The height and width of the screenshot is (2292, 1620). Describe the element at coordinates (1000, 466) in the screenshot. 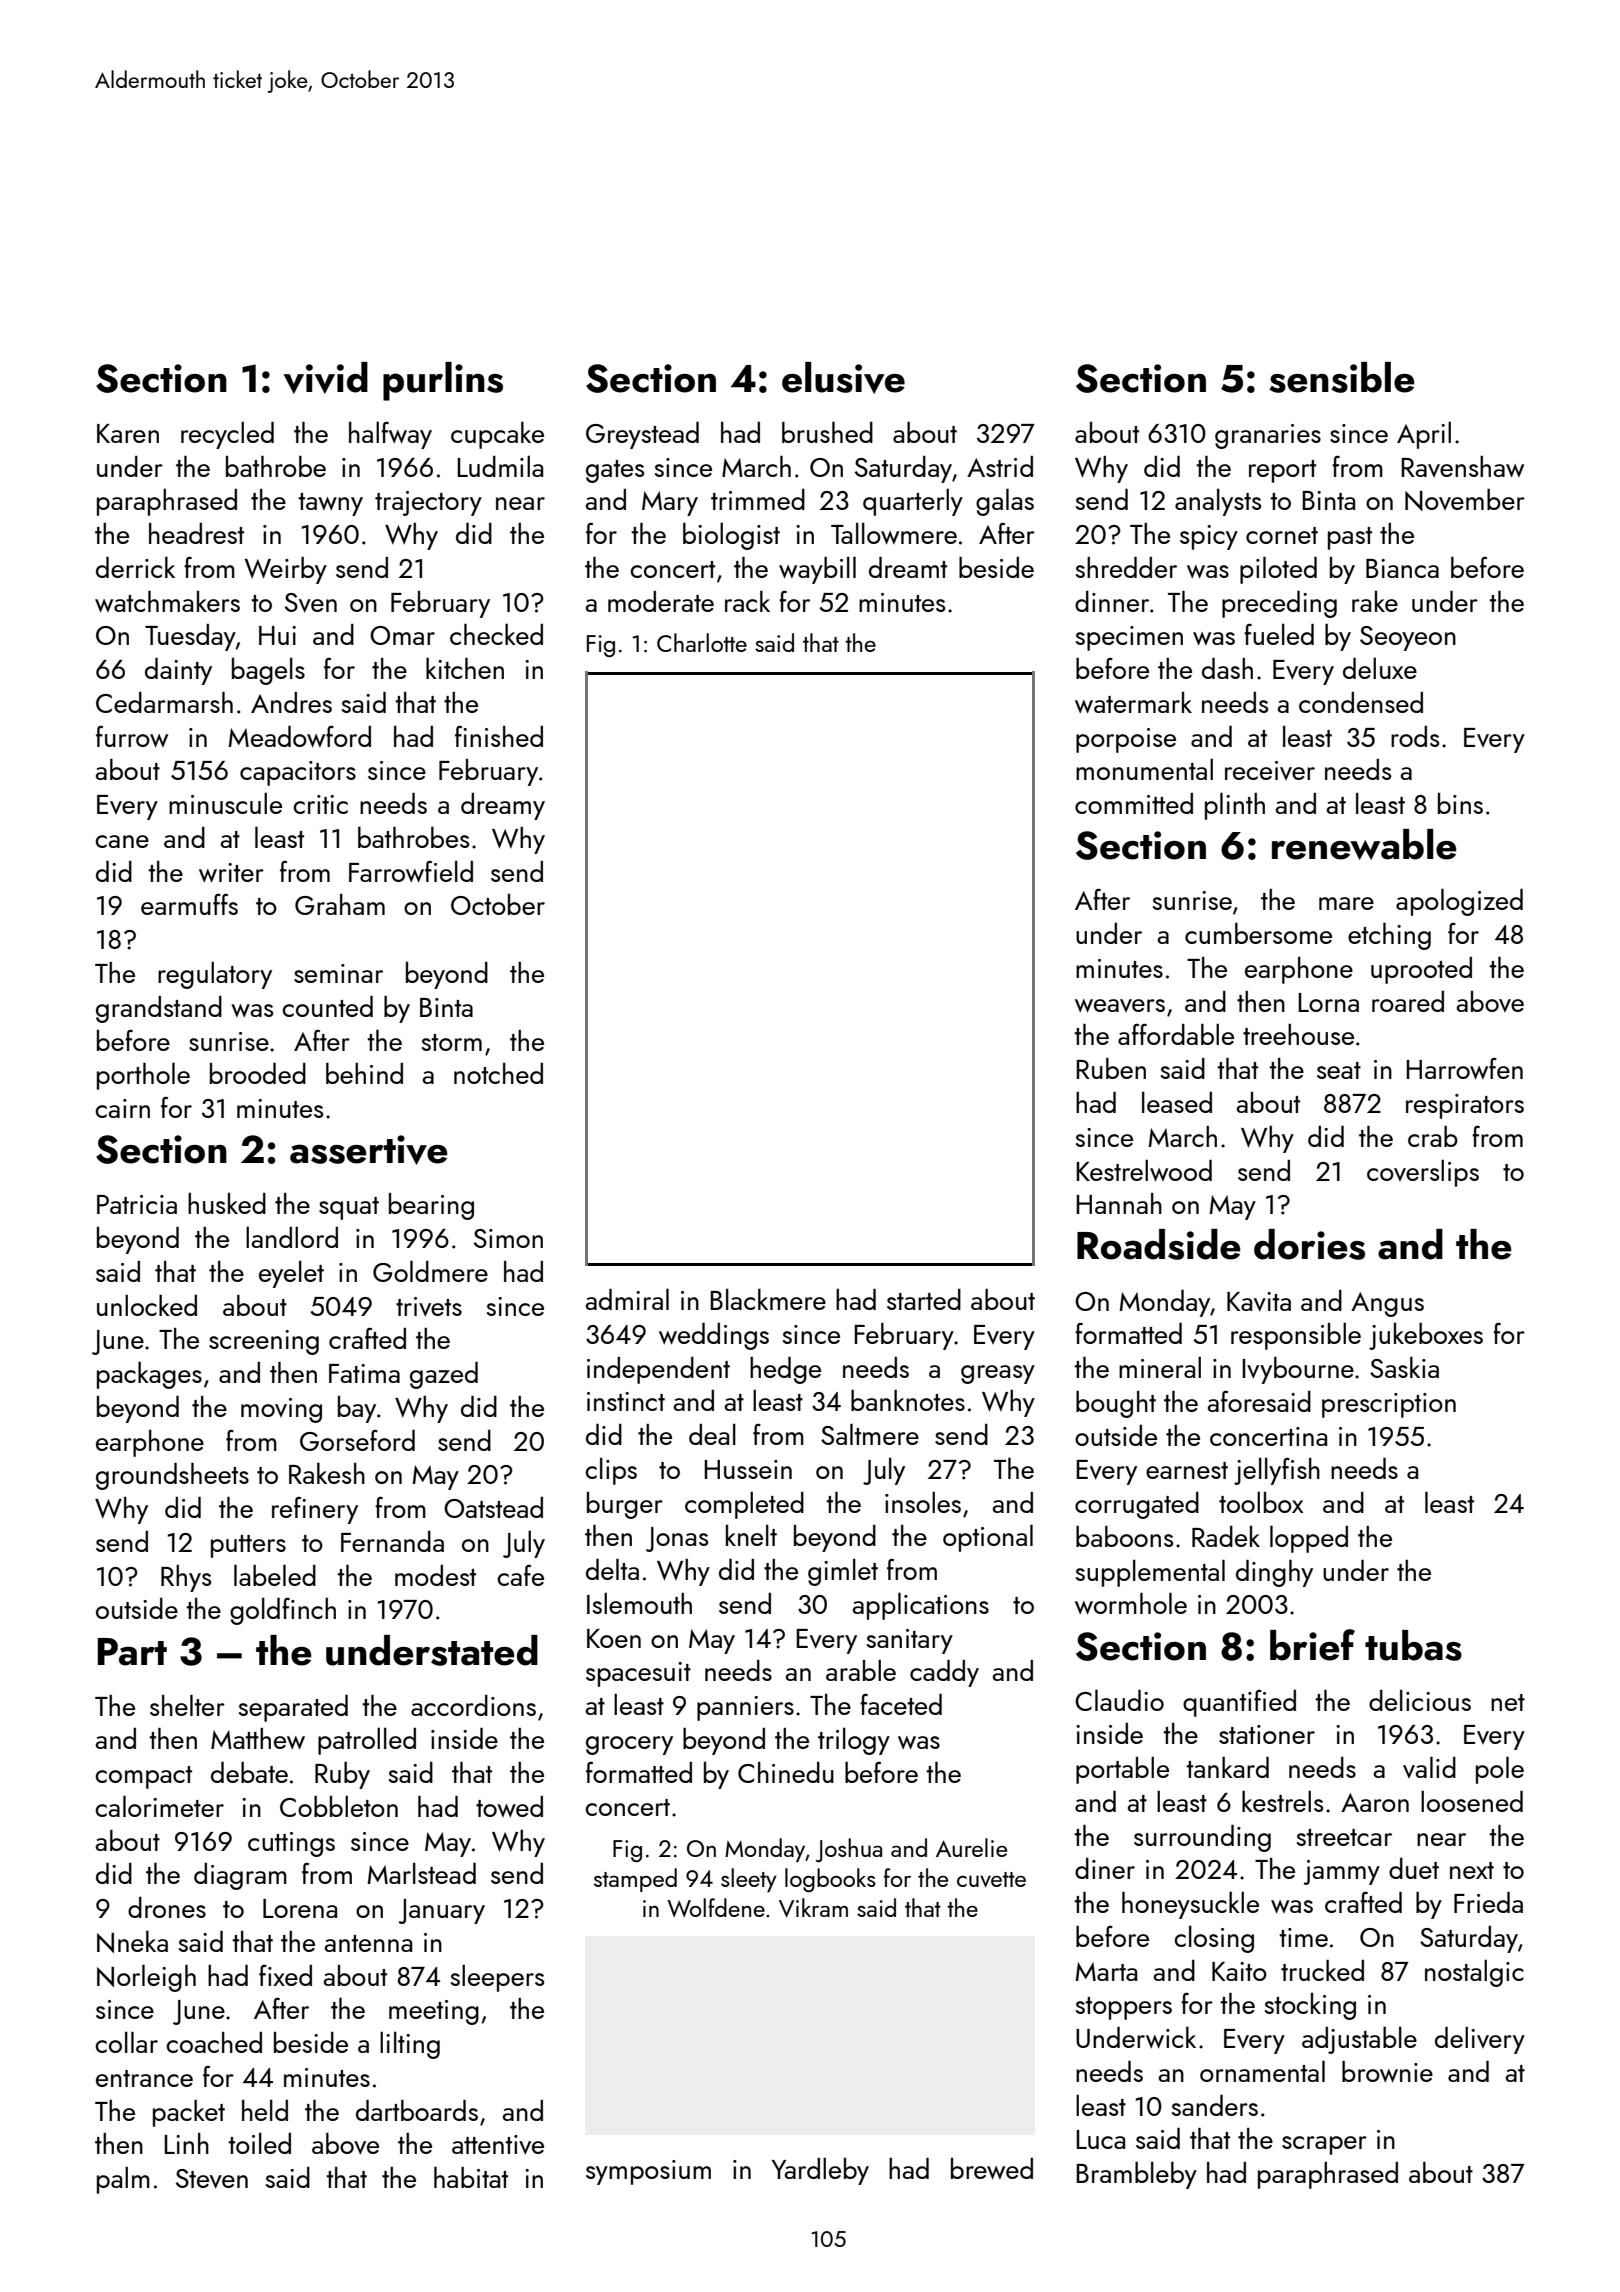

I see `Astrid` at that location.
